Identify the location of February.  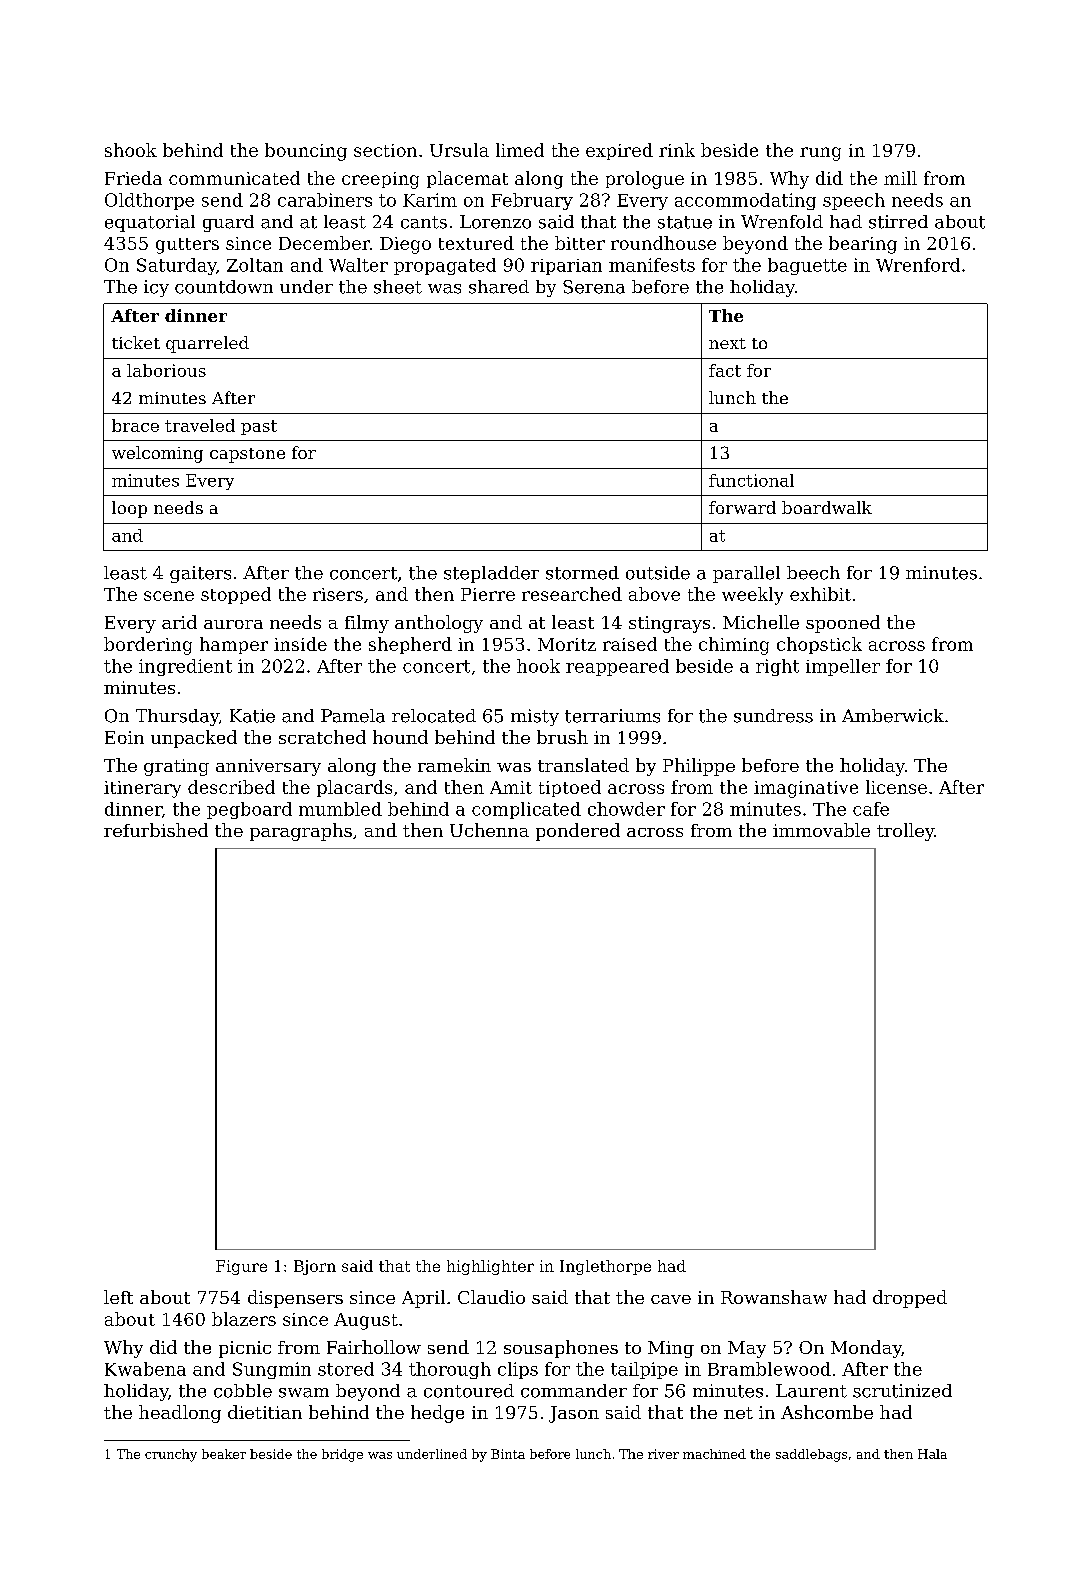
(532, 201).
